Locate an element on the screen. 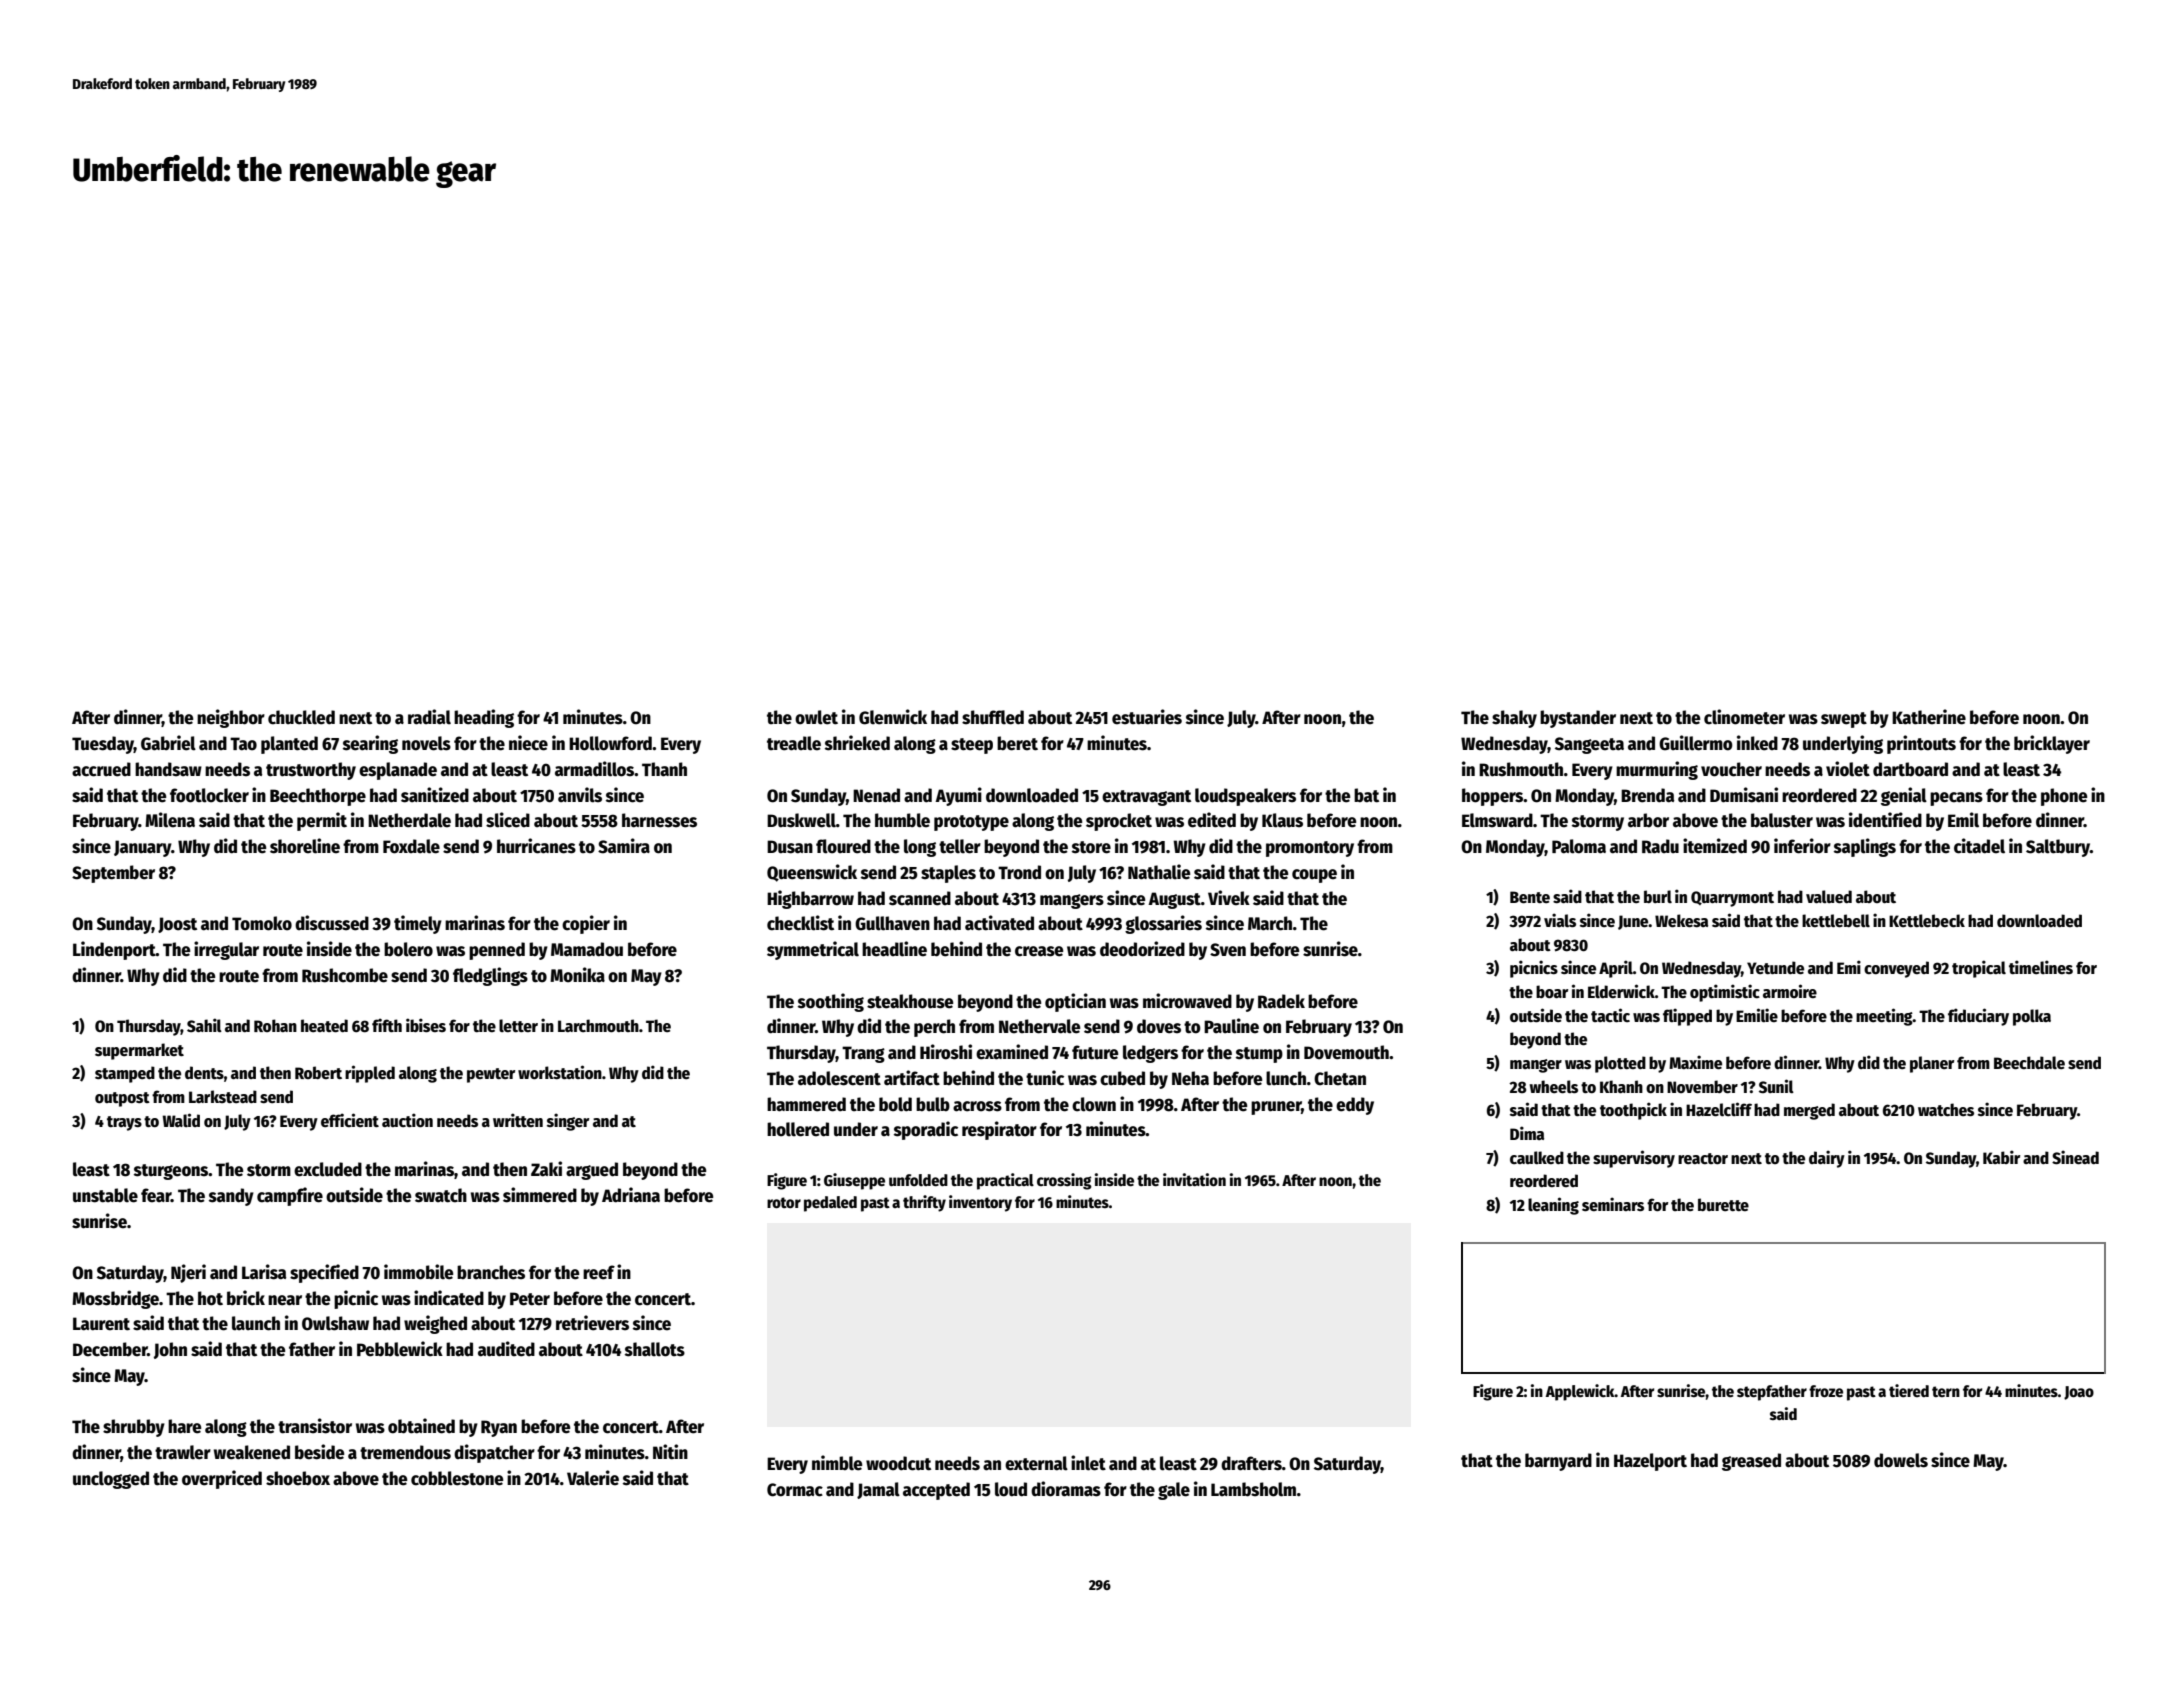 The image size is (2178, 1683). burette is located at coordinates (1723, 1204).
